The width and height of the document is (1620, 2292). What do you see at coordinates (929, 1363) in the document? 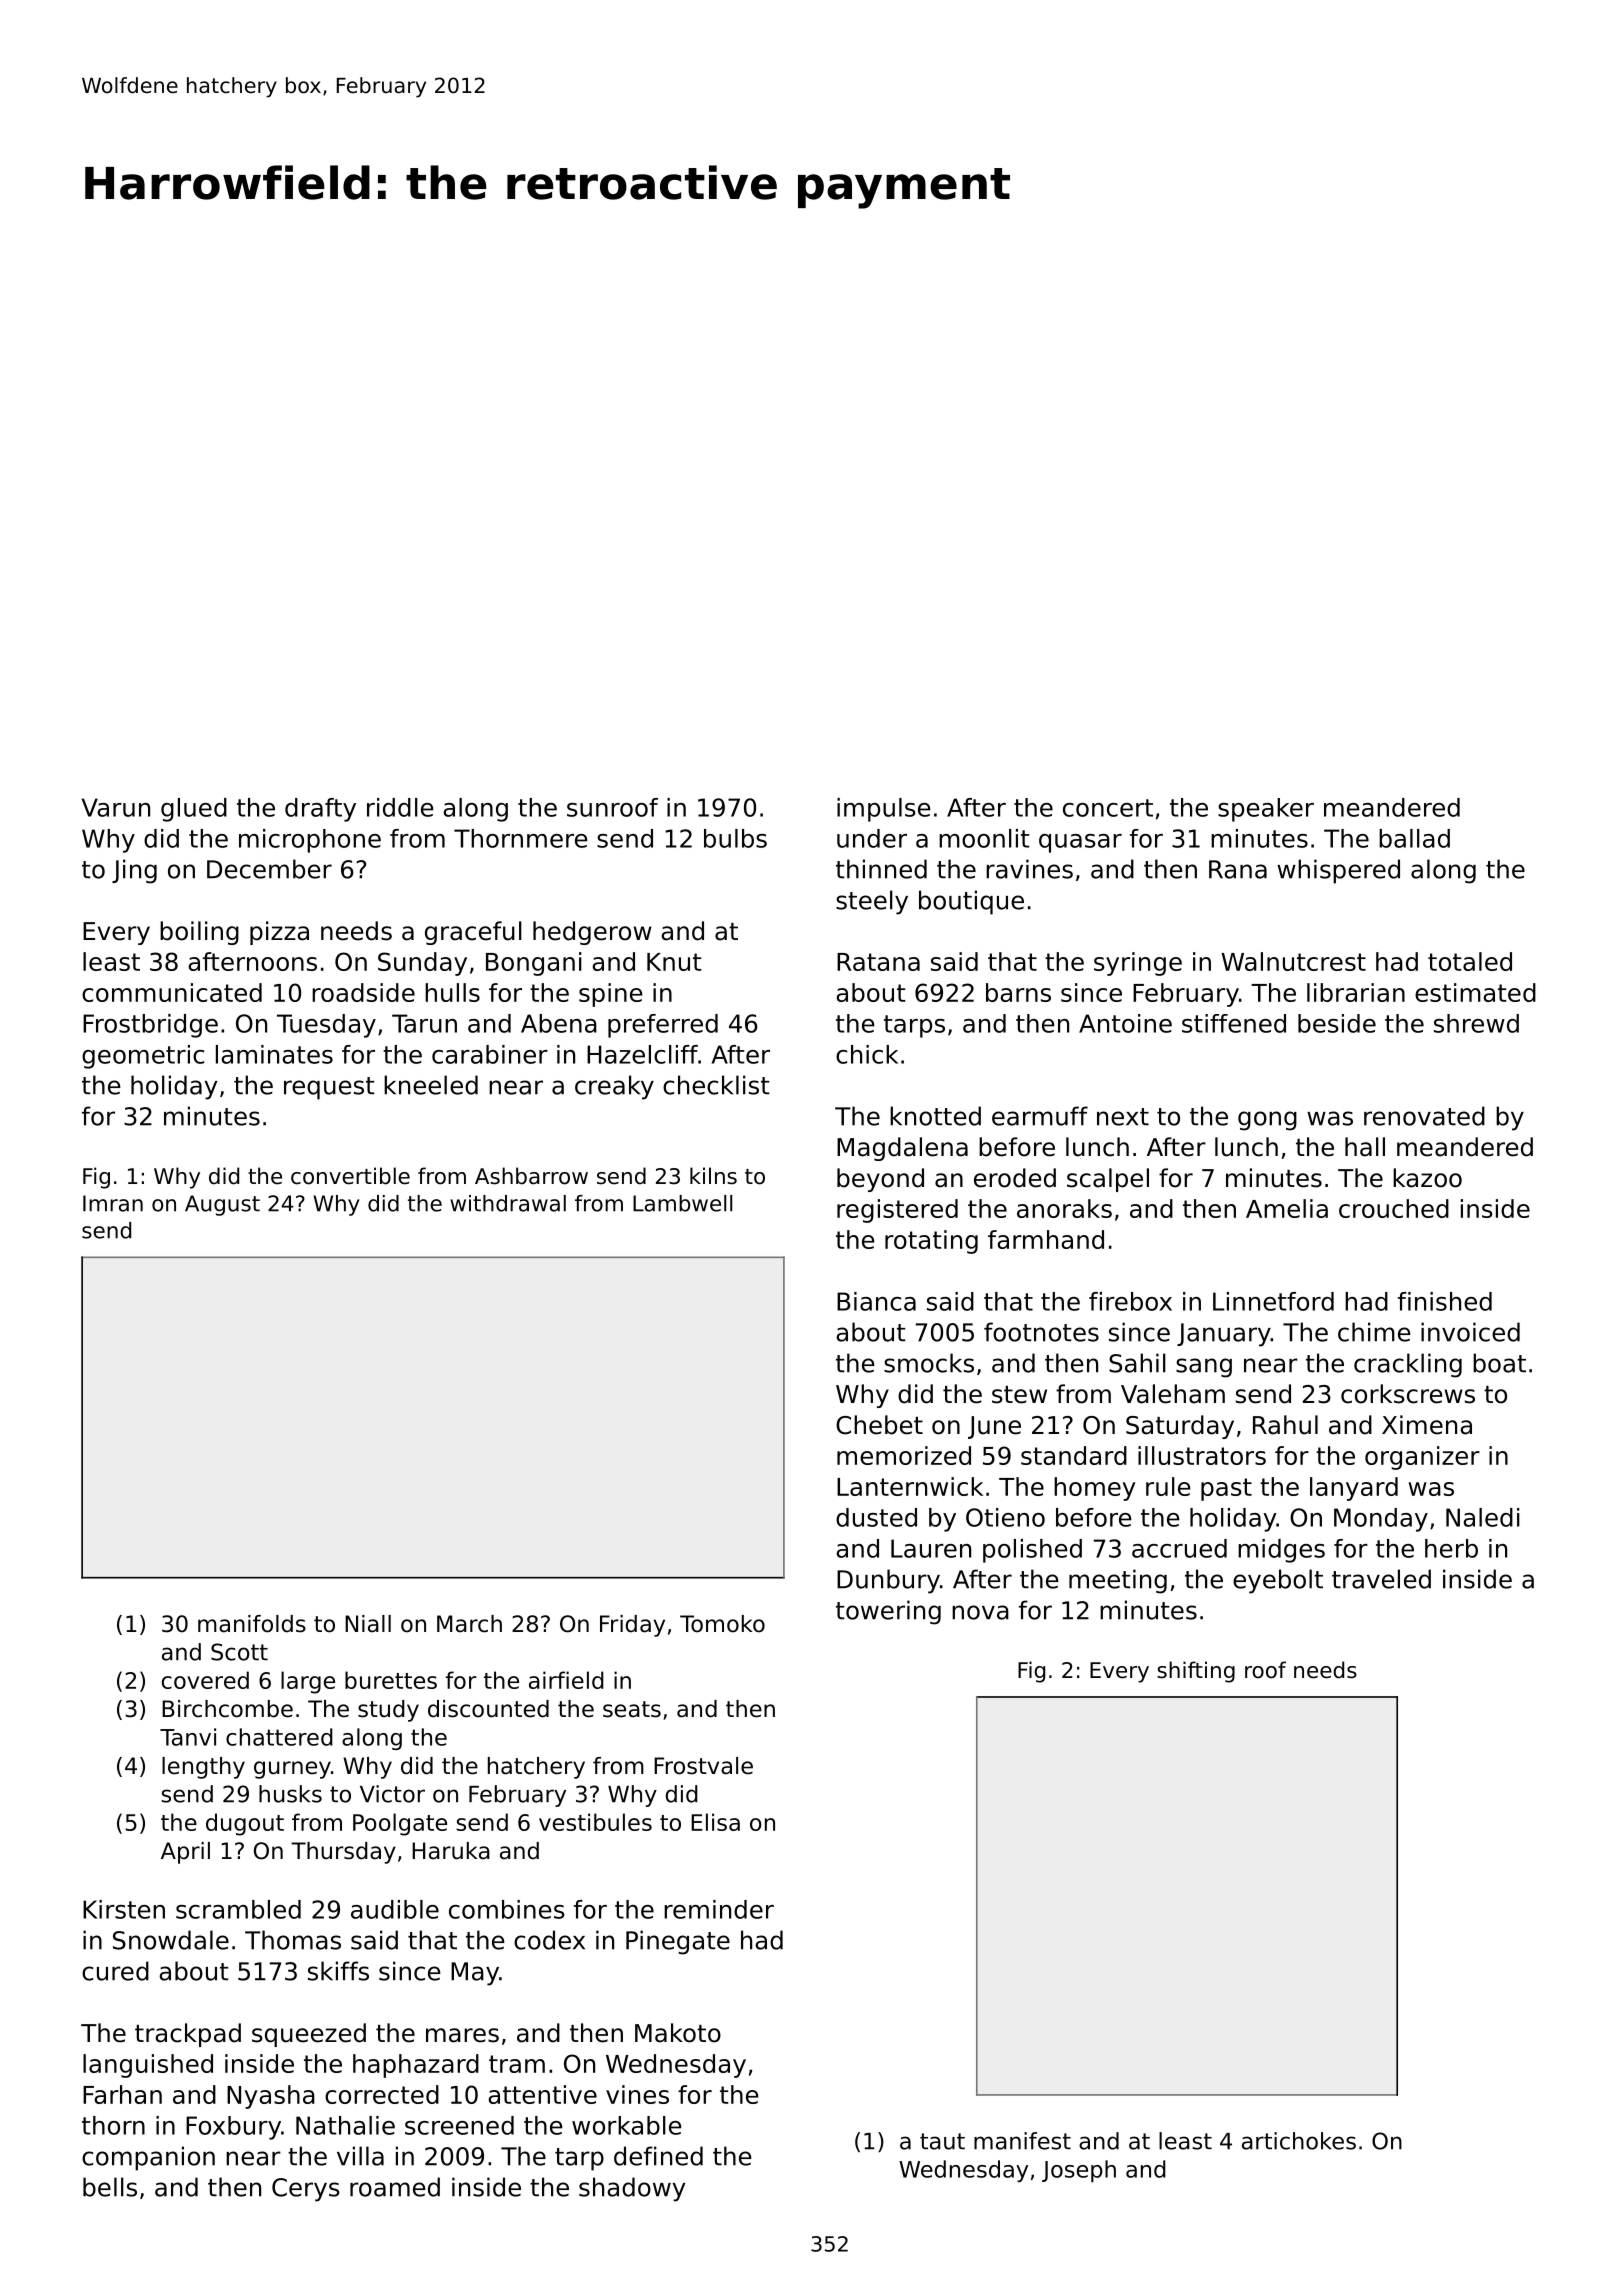
I see `smocks` at bounding box center [929, 1363].
